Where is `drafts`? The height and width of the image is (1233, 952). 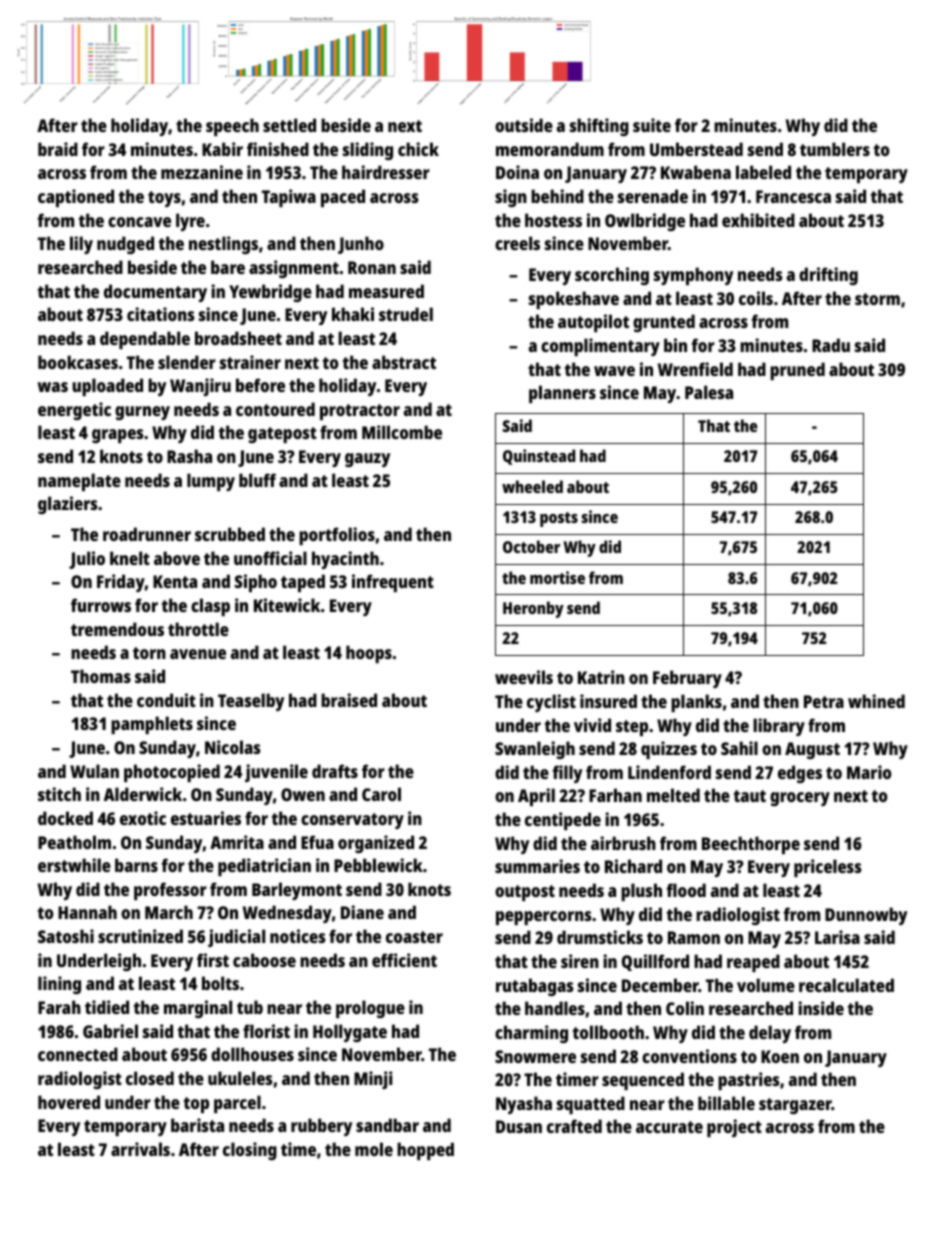
drafts is located at coordinates (335, 771).
